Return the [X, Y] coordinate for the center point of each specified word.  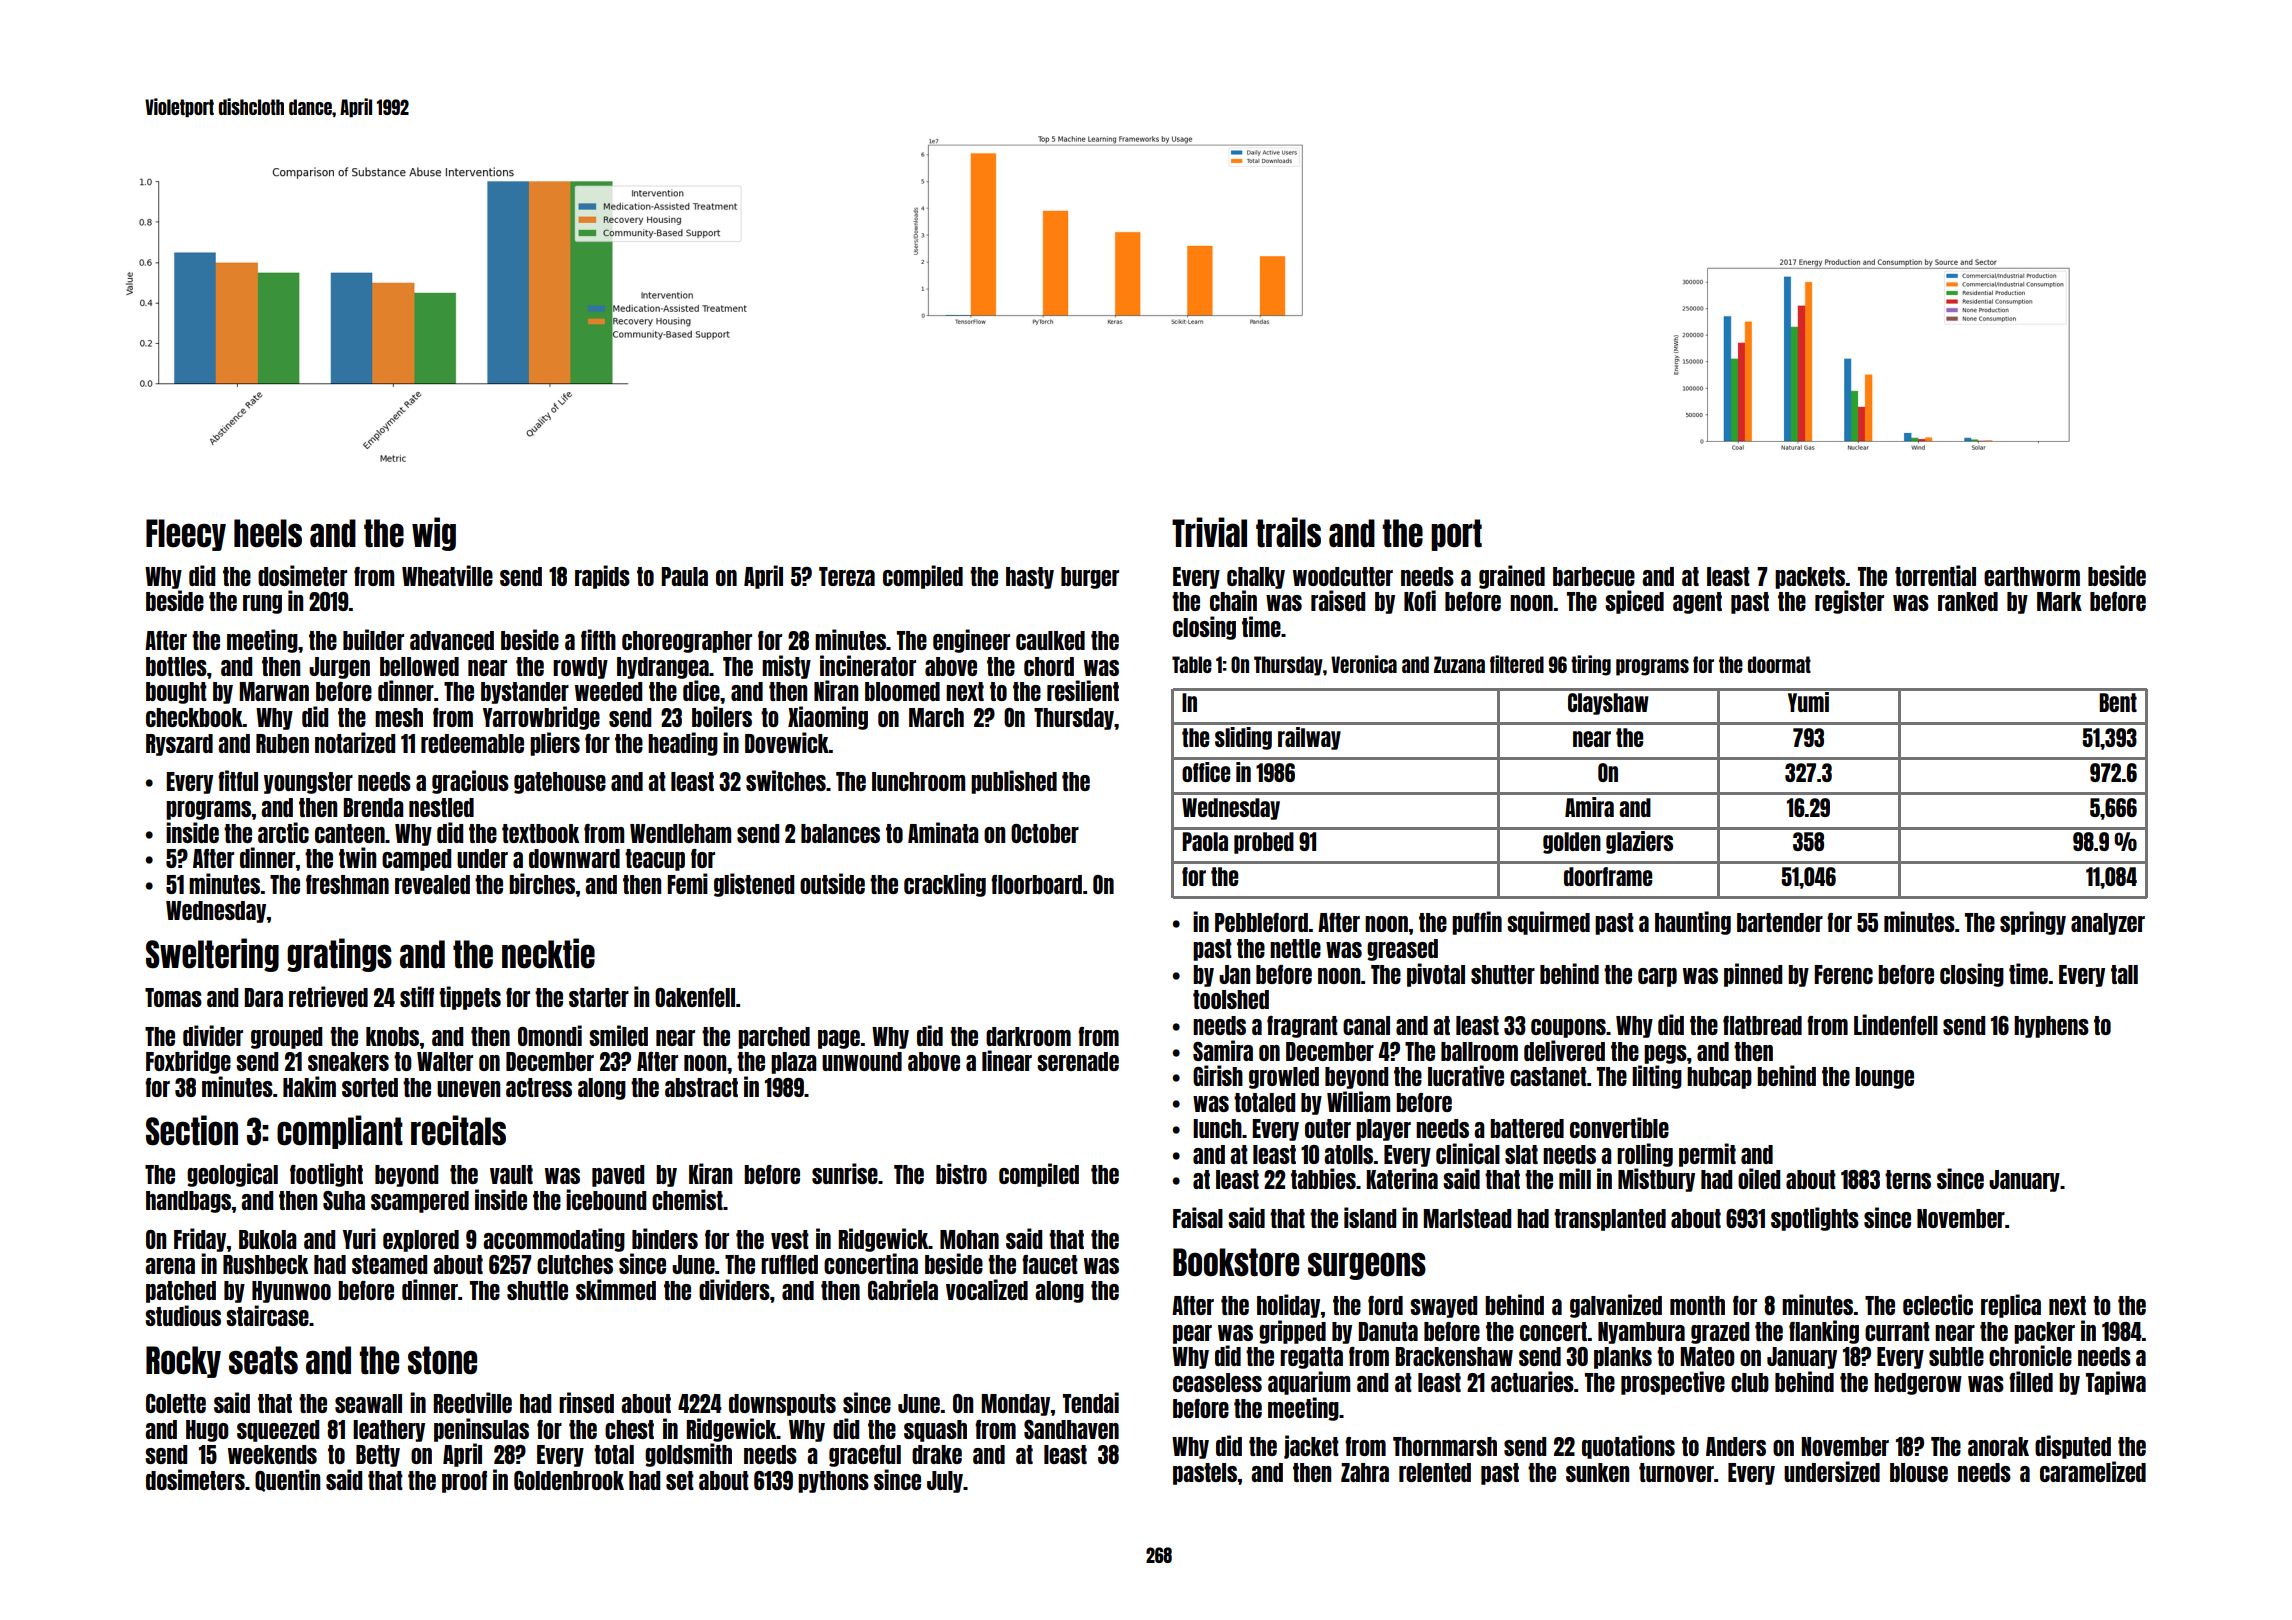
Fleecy [186, 535]
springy [2033, 923]
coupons [1568, 1028]
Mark [2059, 601]
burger [1090, 578]
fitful [238, 780]
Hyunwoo [291, 1292]
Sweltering [212, 955]
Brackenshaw [1454, 1356]
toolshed [1231, 999]
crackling [945, 885]
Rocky [183, 1362]
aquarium [1309, 1383]
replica [2011, 1306]
